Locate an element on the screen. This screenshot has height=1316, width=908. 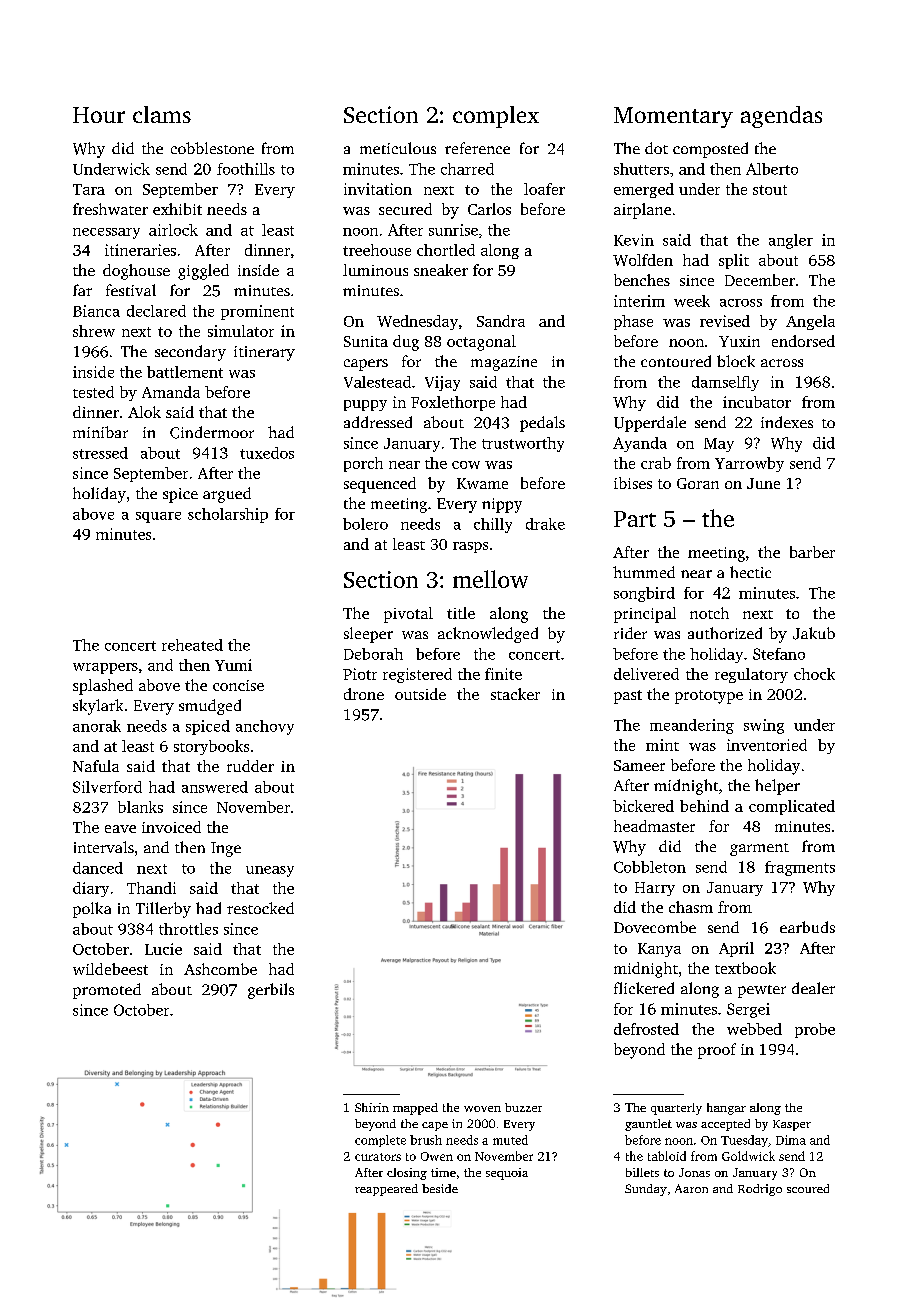
sequenced is located at coordinates (380, 485).
